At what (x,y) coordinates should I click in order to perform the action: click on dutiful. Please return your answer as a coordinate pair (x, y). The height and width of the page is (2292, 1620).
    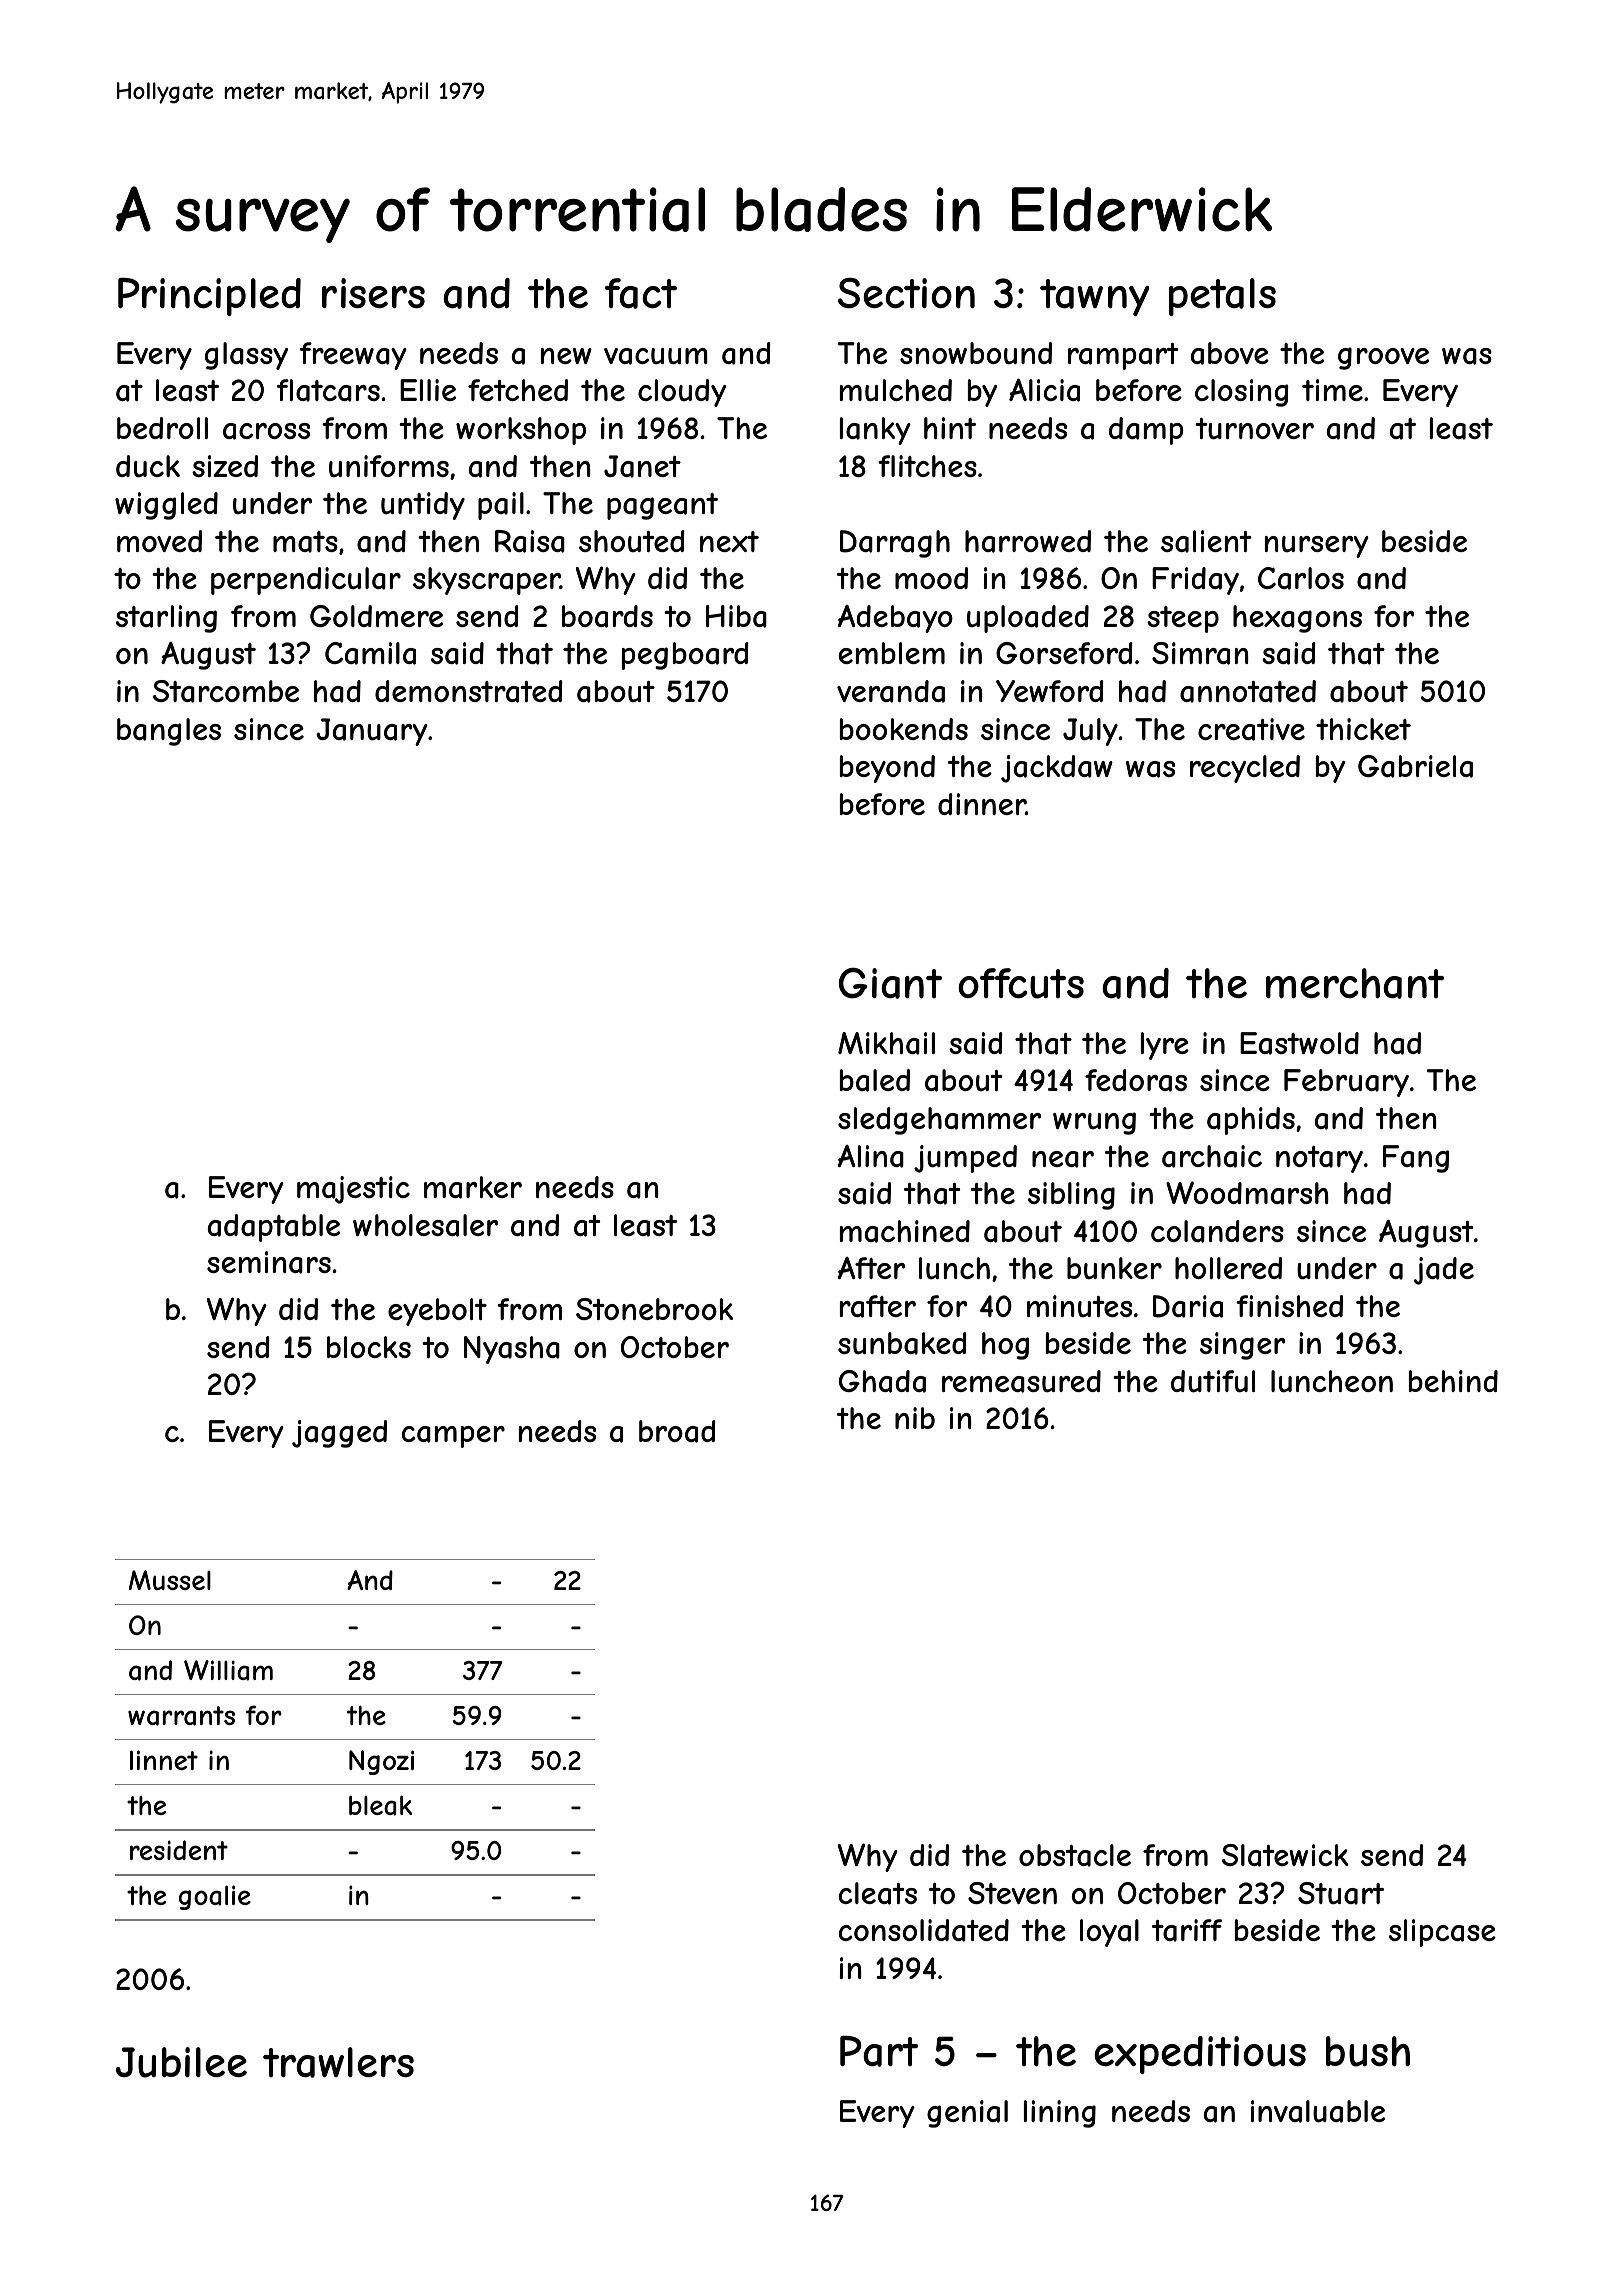
    Looking at the image, I should click on (1213, 1381).
